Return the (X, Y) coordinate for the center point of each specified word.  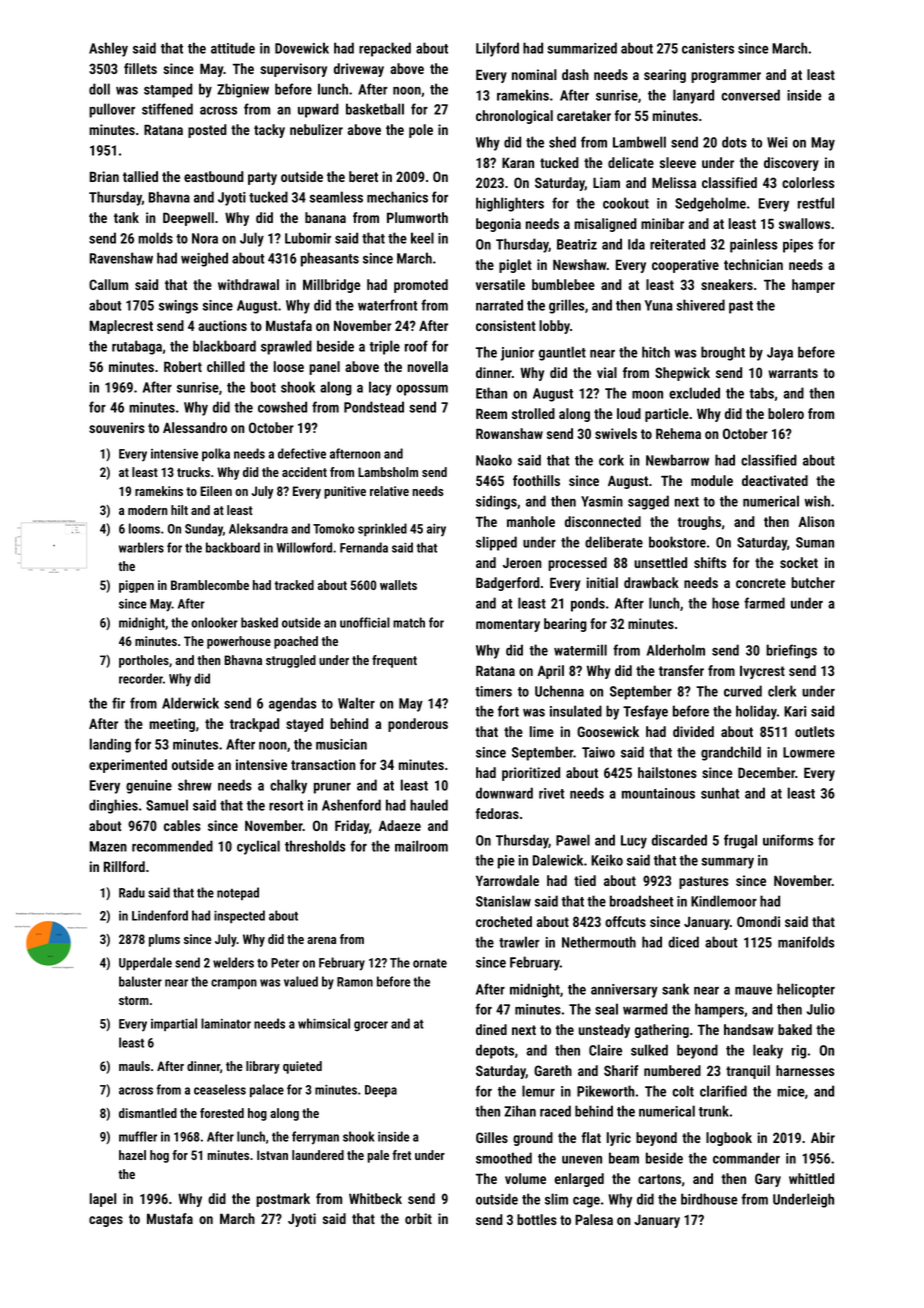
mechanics (397, 197)
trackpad (254, 725)
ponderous (418, 725)
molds (155, 238)
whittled (811, 1178)
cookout (626, 203)
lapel (103, 1200)
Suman (815, 542)
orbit (418, 1218)
